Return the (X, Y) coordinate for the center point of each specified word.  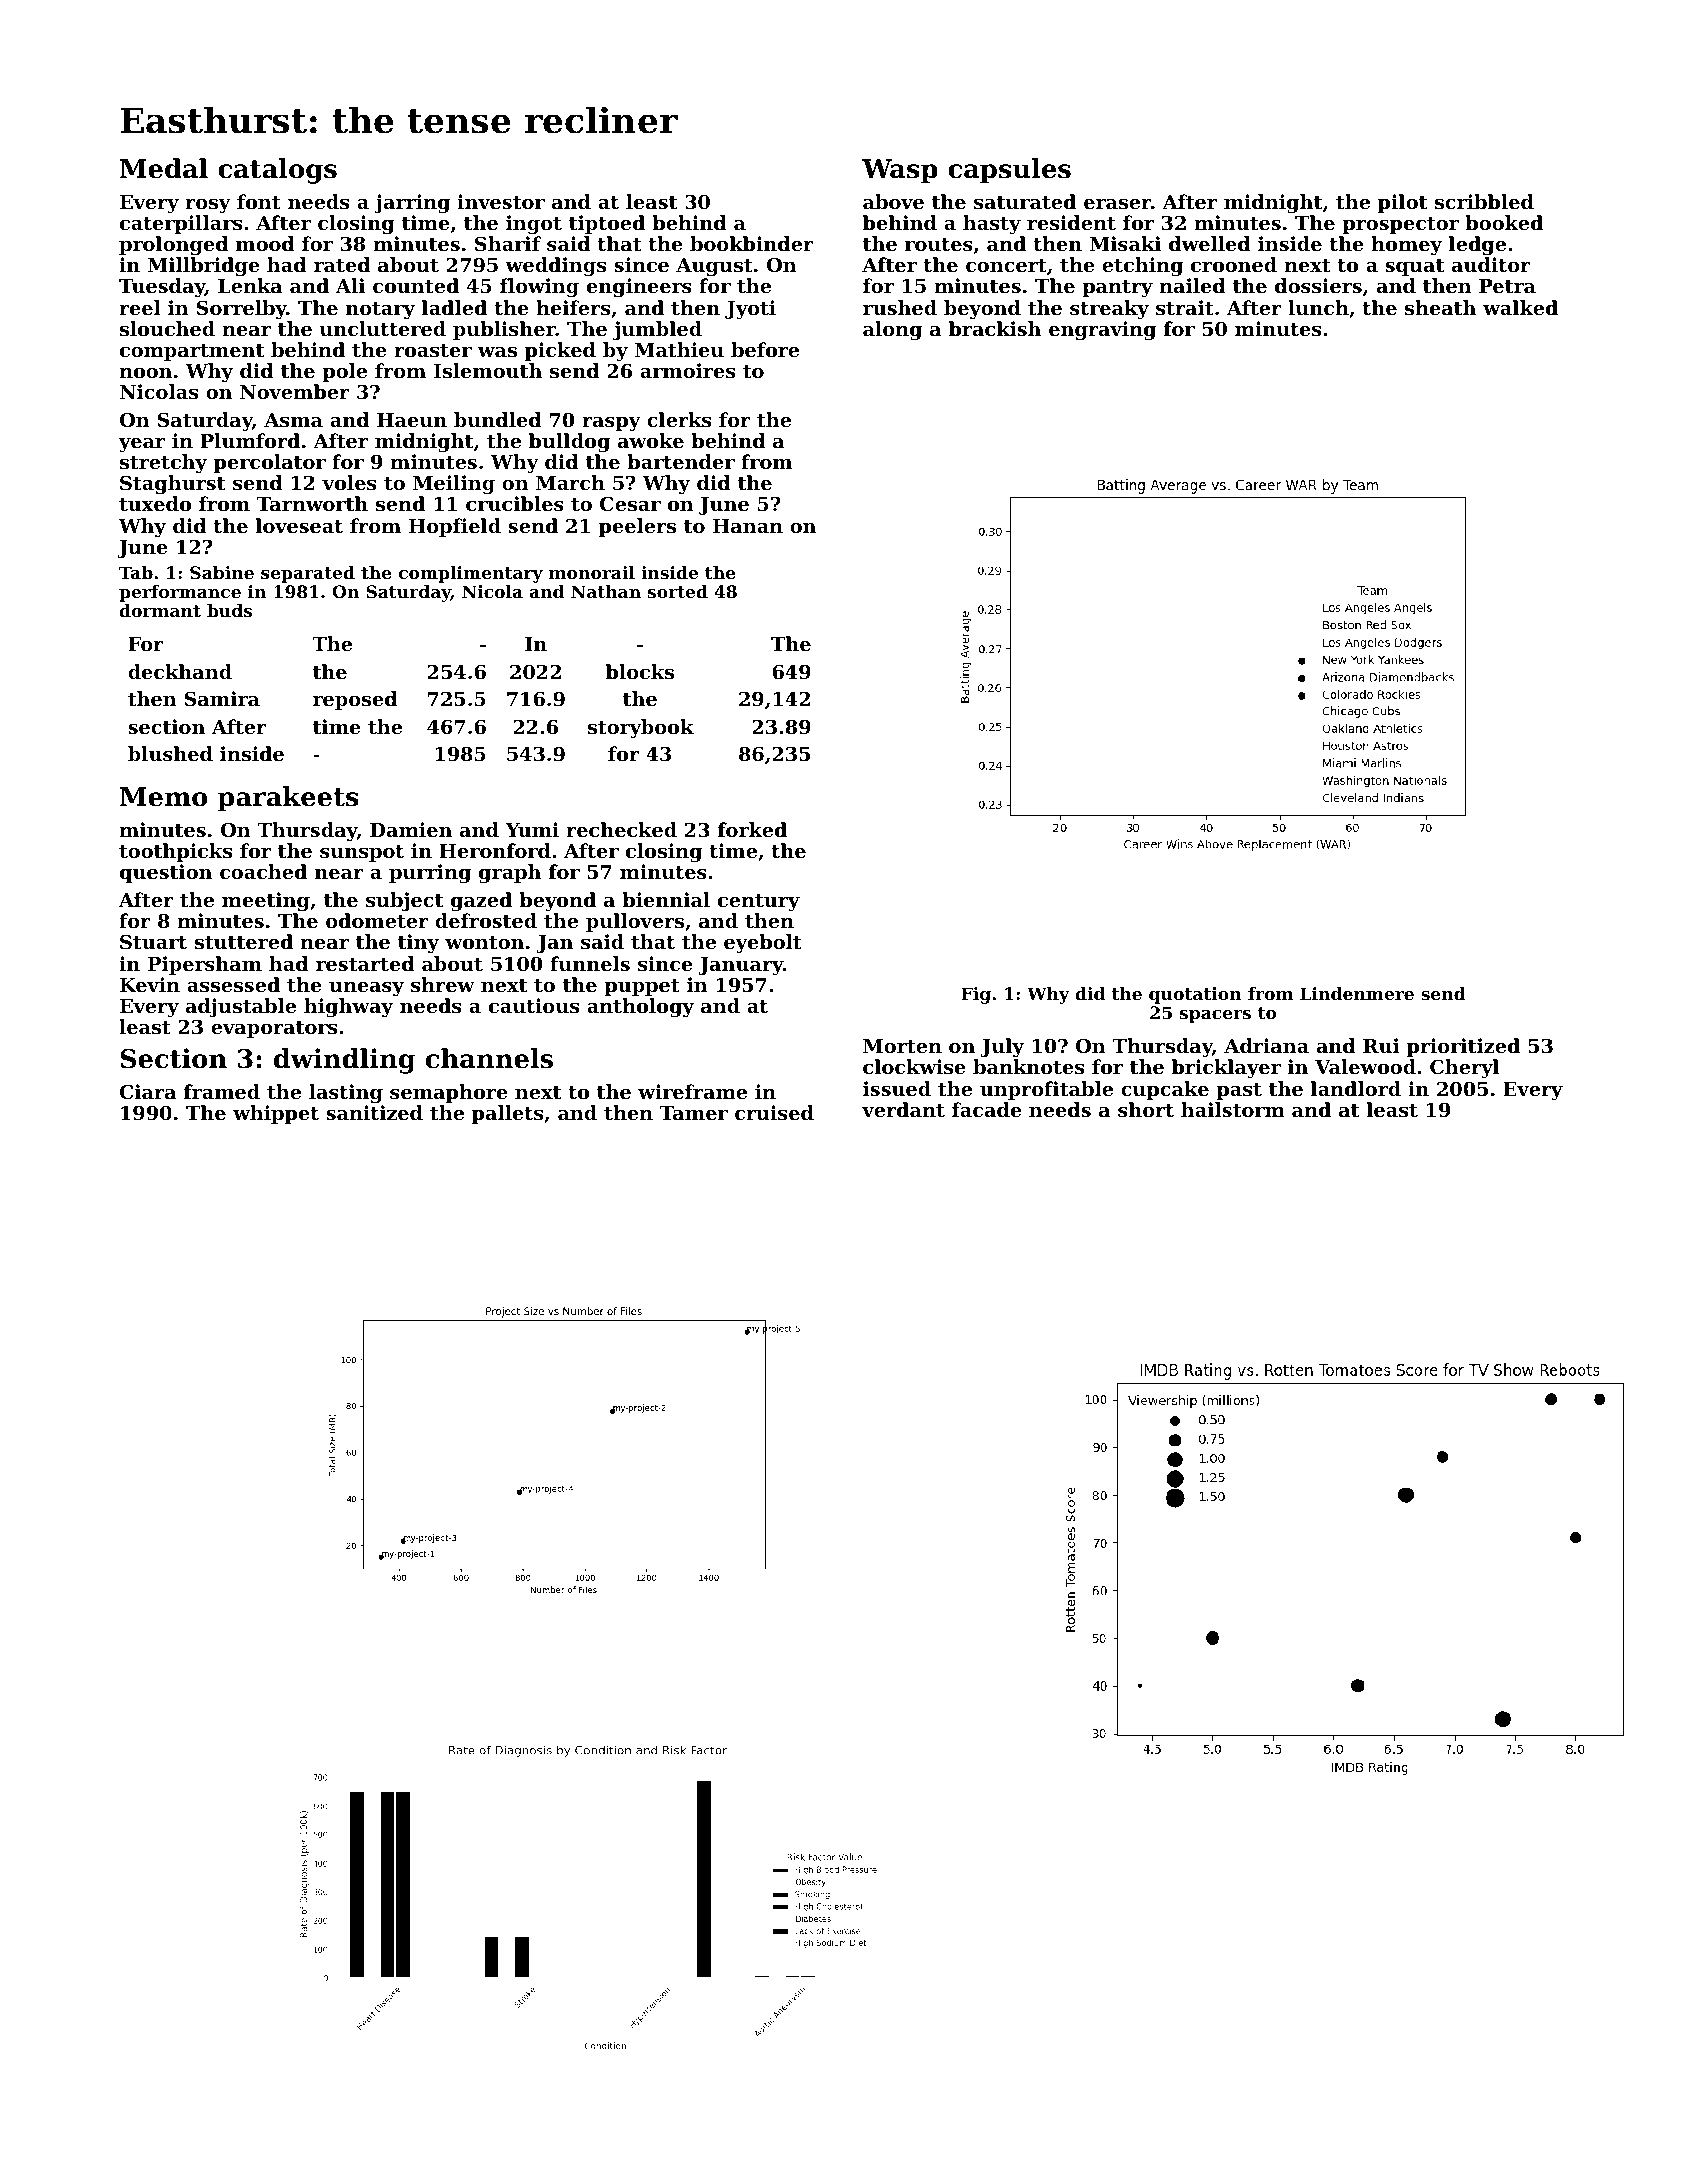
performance (180, 593)
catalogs (277, 171)
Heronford (495, 850)
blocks (640, 671)
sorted (678, 591)
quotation (1195, 995)
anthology (640, 1008)
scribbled (1484, 201)
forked (752, 829)
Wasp (900, 171)
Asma (293, 420)
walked (1520, 307)
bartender (681, 462)
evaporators (274, 1029)
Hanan (748, 526)
